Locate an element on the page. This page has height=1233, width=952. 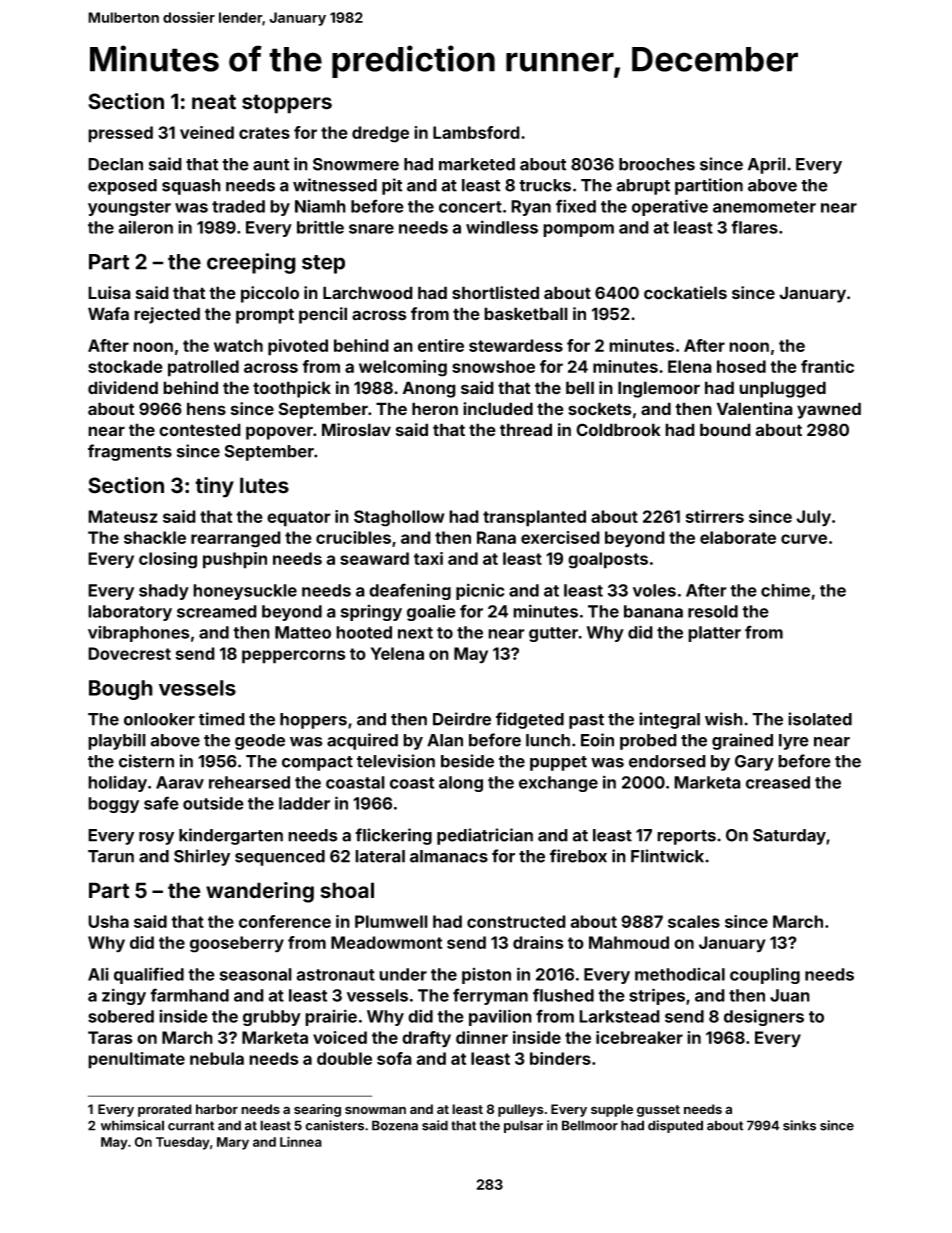
under is located at coordinates (403, 974).
